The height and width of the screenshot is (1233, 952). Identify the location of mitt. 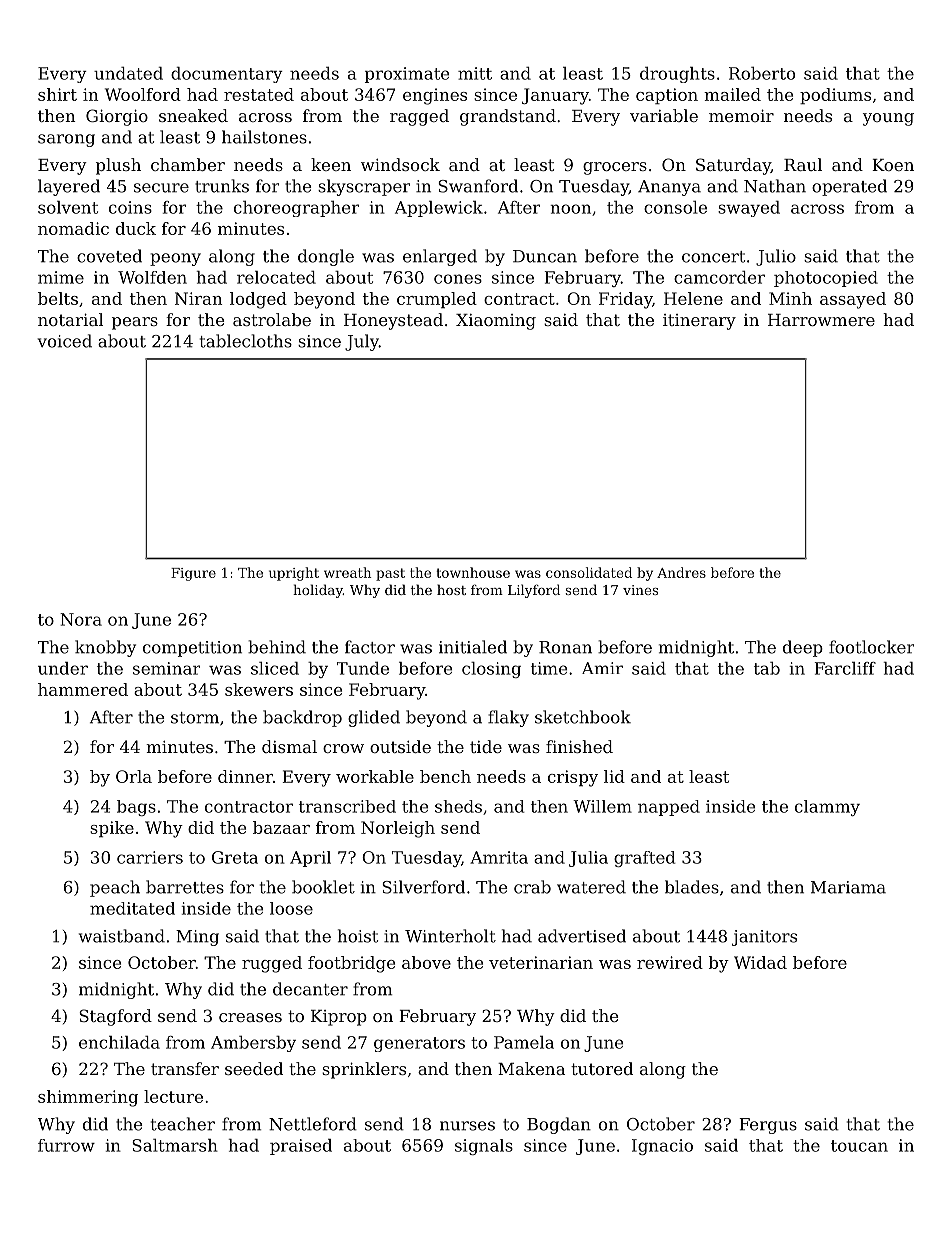
(475, 73).
